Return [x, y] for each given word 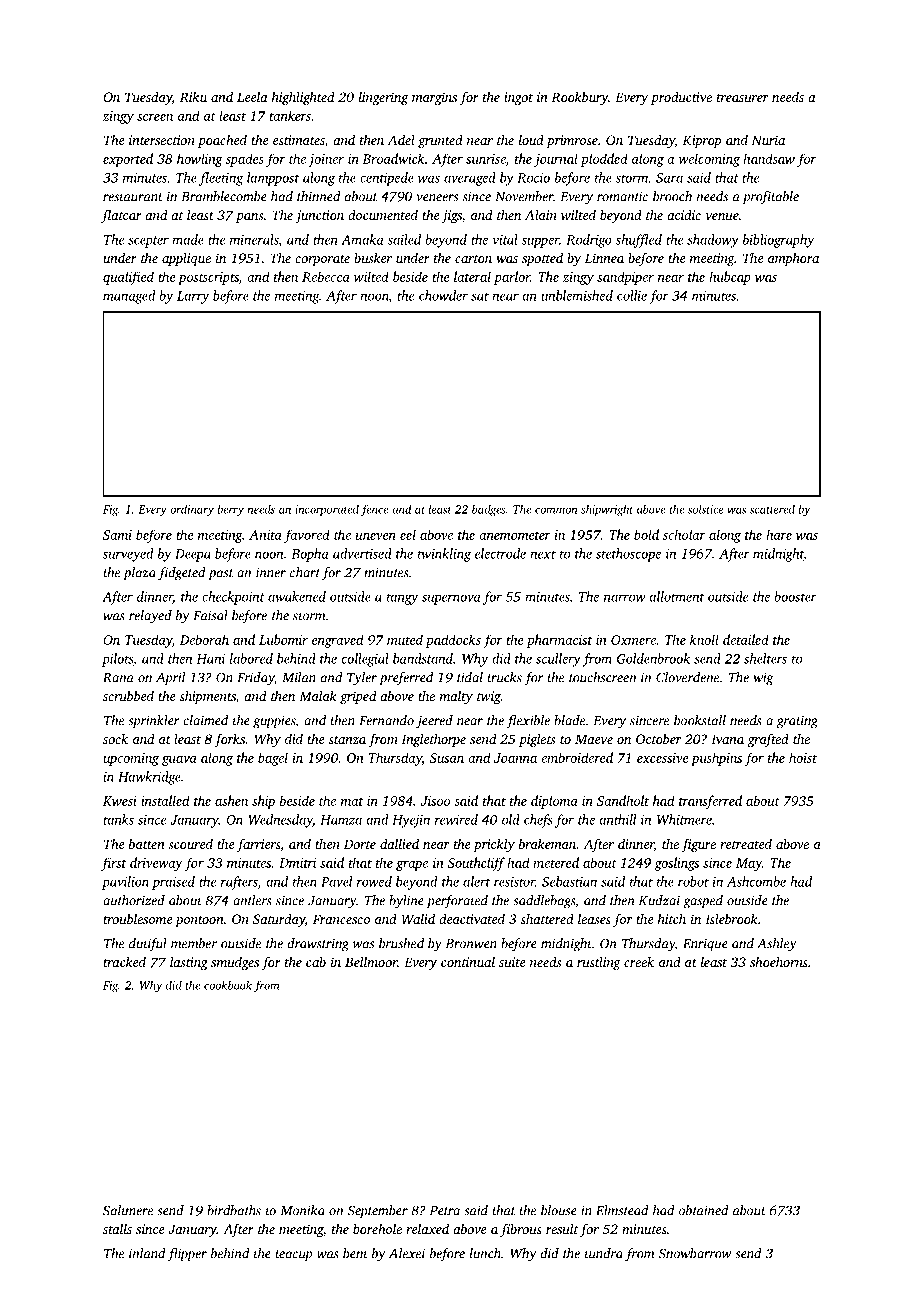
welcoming [709, 160]
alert [476, 881]
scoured [190, 844]
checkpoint [233, 598]
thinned [319, 196]
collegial [365, 660]
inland [147, 1253]
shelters [765, 658]
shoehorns [779, 961]
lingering [383, 98]
